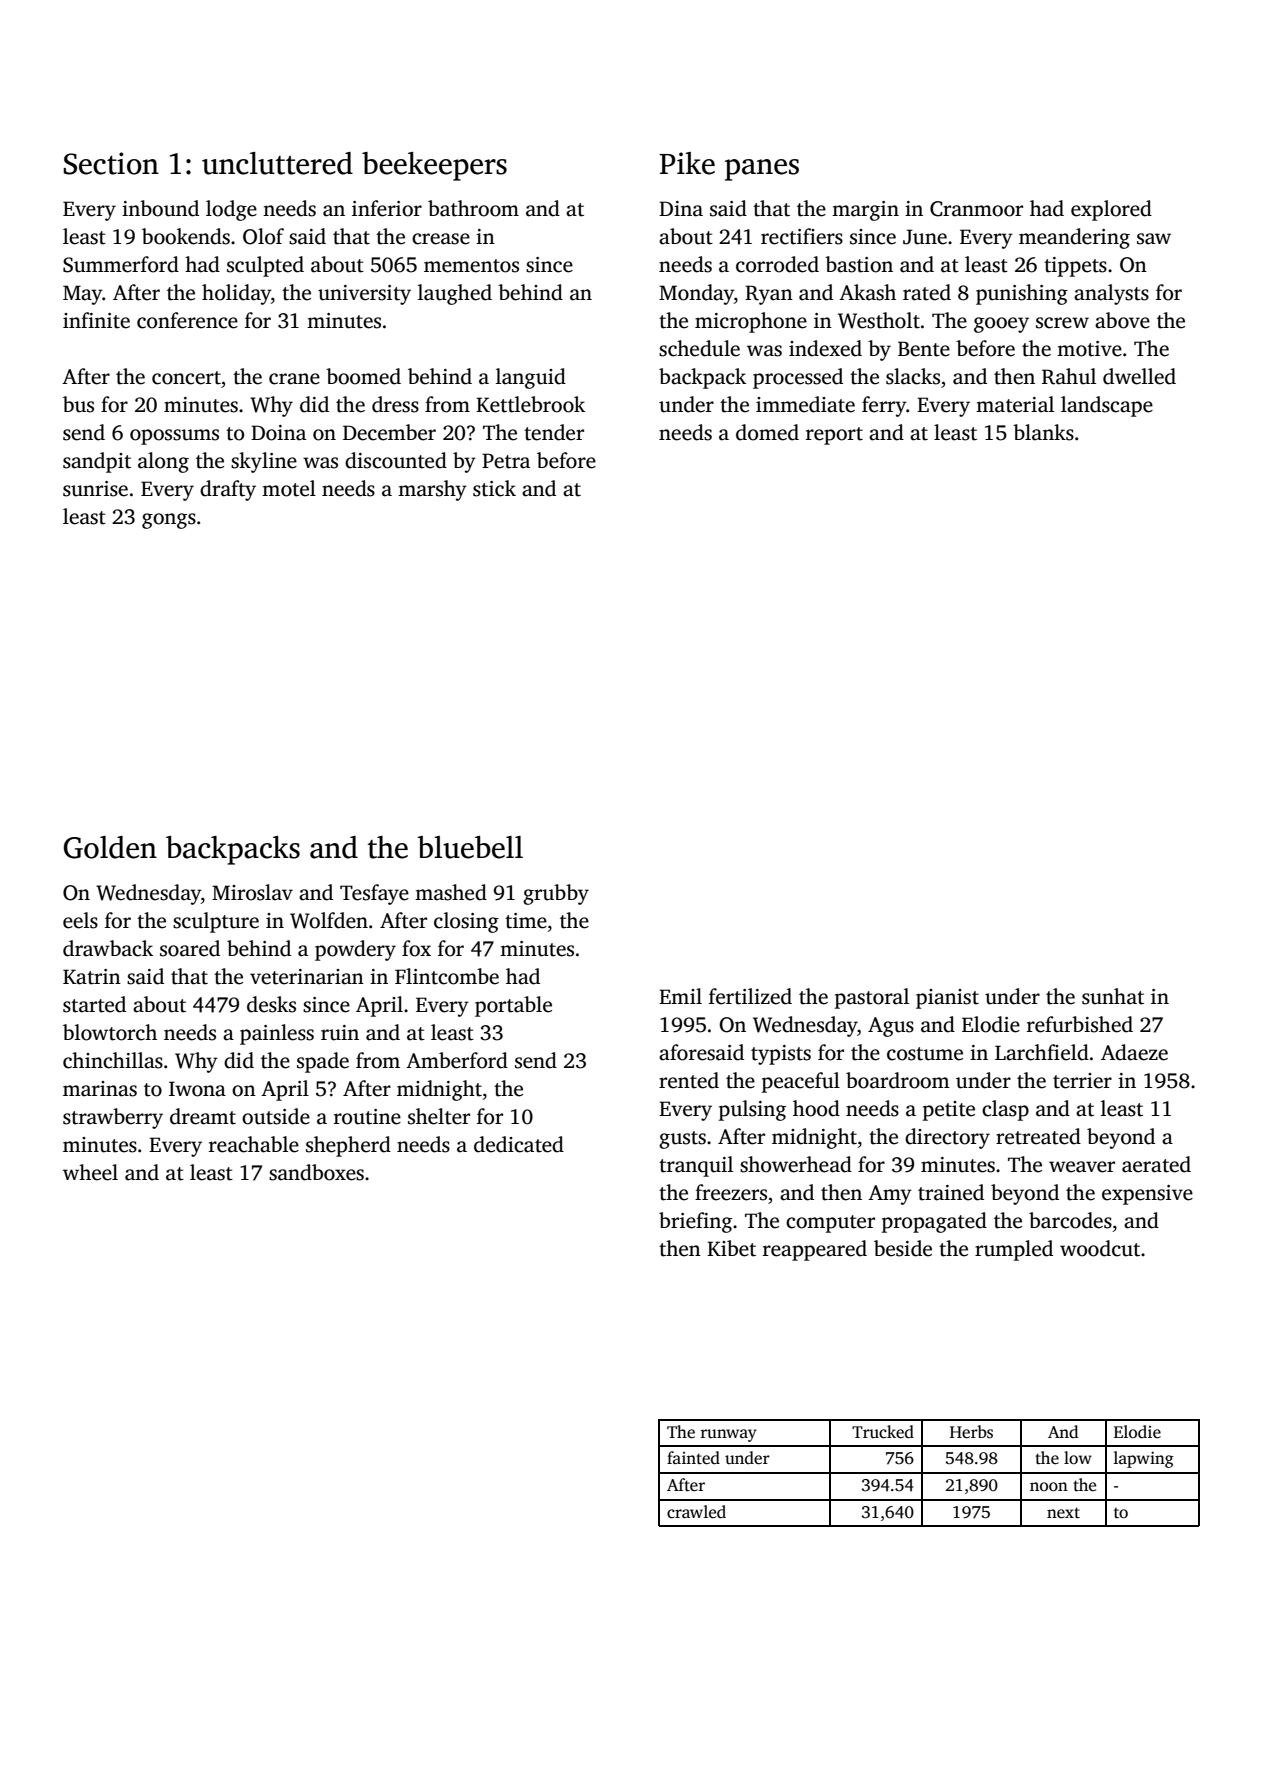 The image size is (1262, 1785). I want to click on wheel, so click(90, 1172).
